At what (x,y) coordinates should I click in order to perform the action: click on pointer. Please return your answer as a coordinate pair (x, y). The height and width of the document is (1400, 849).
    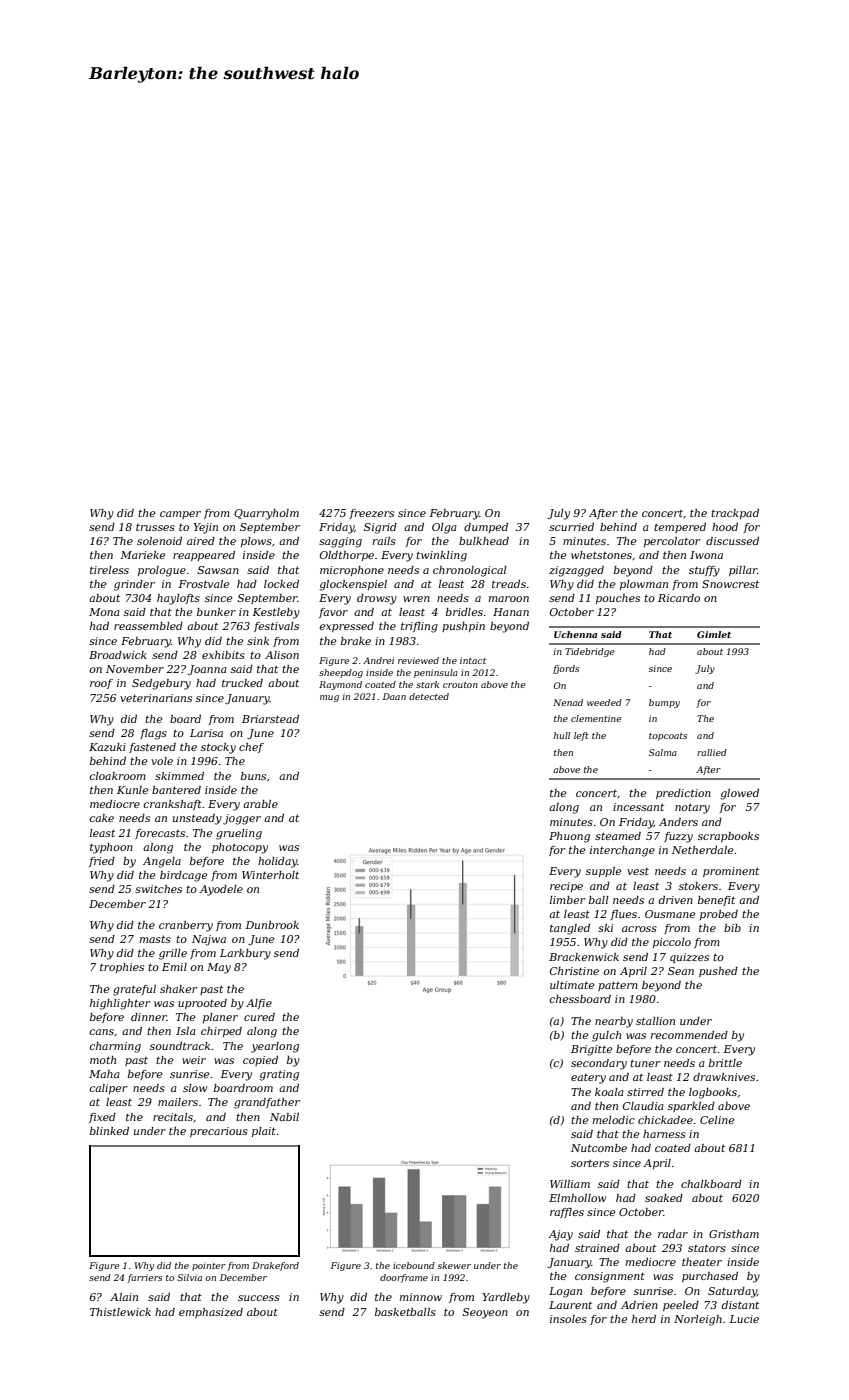
    Looking at the image, I should click on (209, 1266).
